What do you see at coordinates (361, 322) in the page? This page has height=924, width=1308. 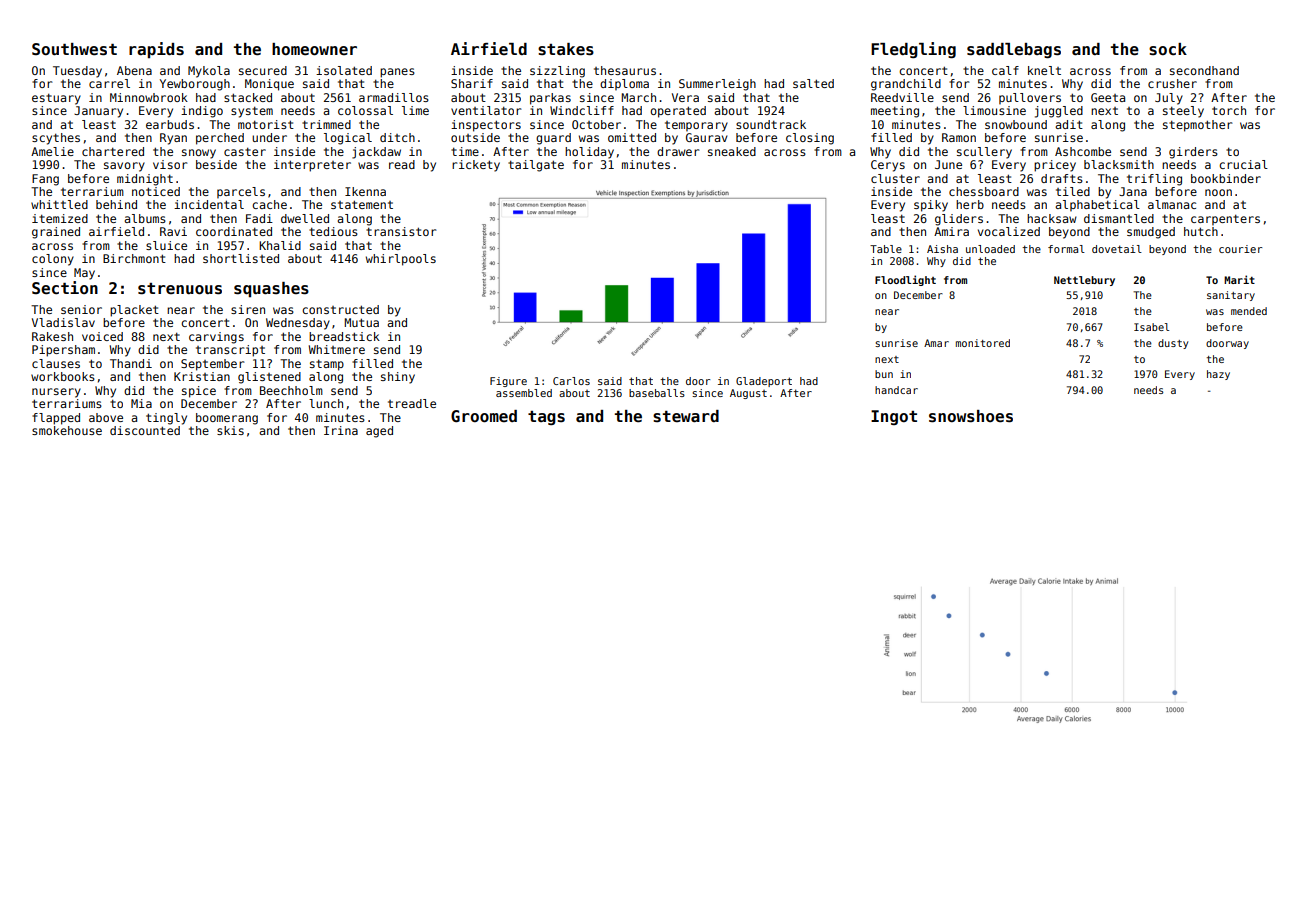 I see `Mutua` at bounding box center [361, 322].
